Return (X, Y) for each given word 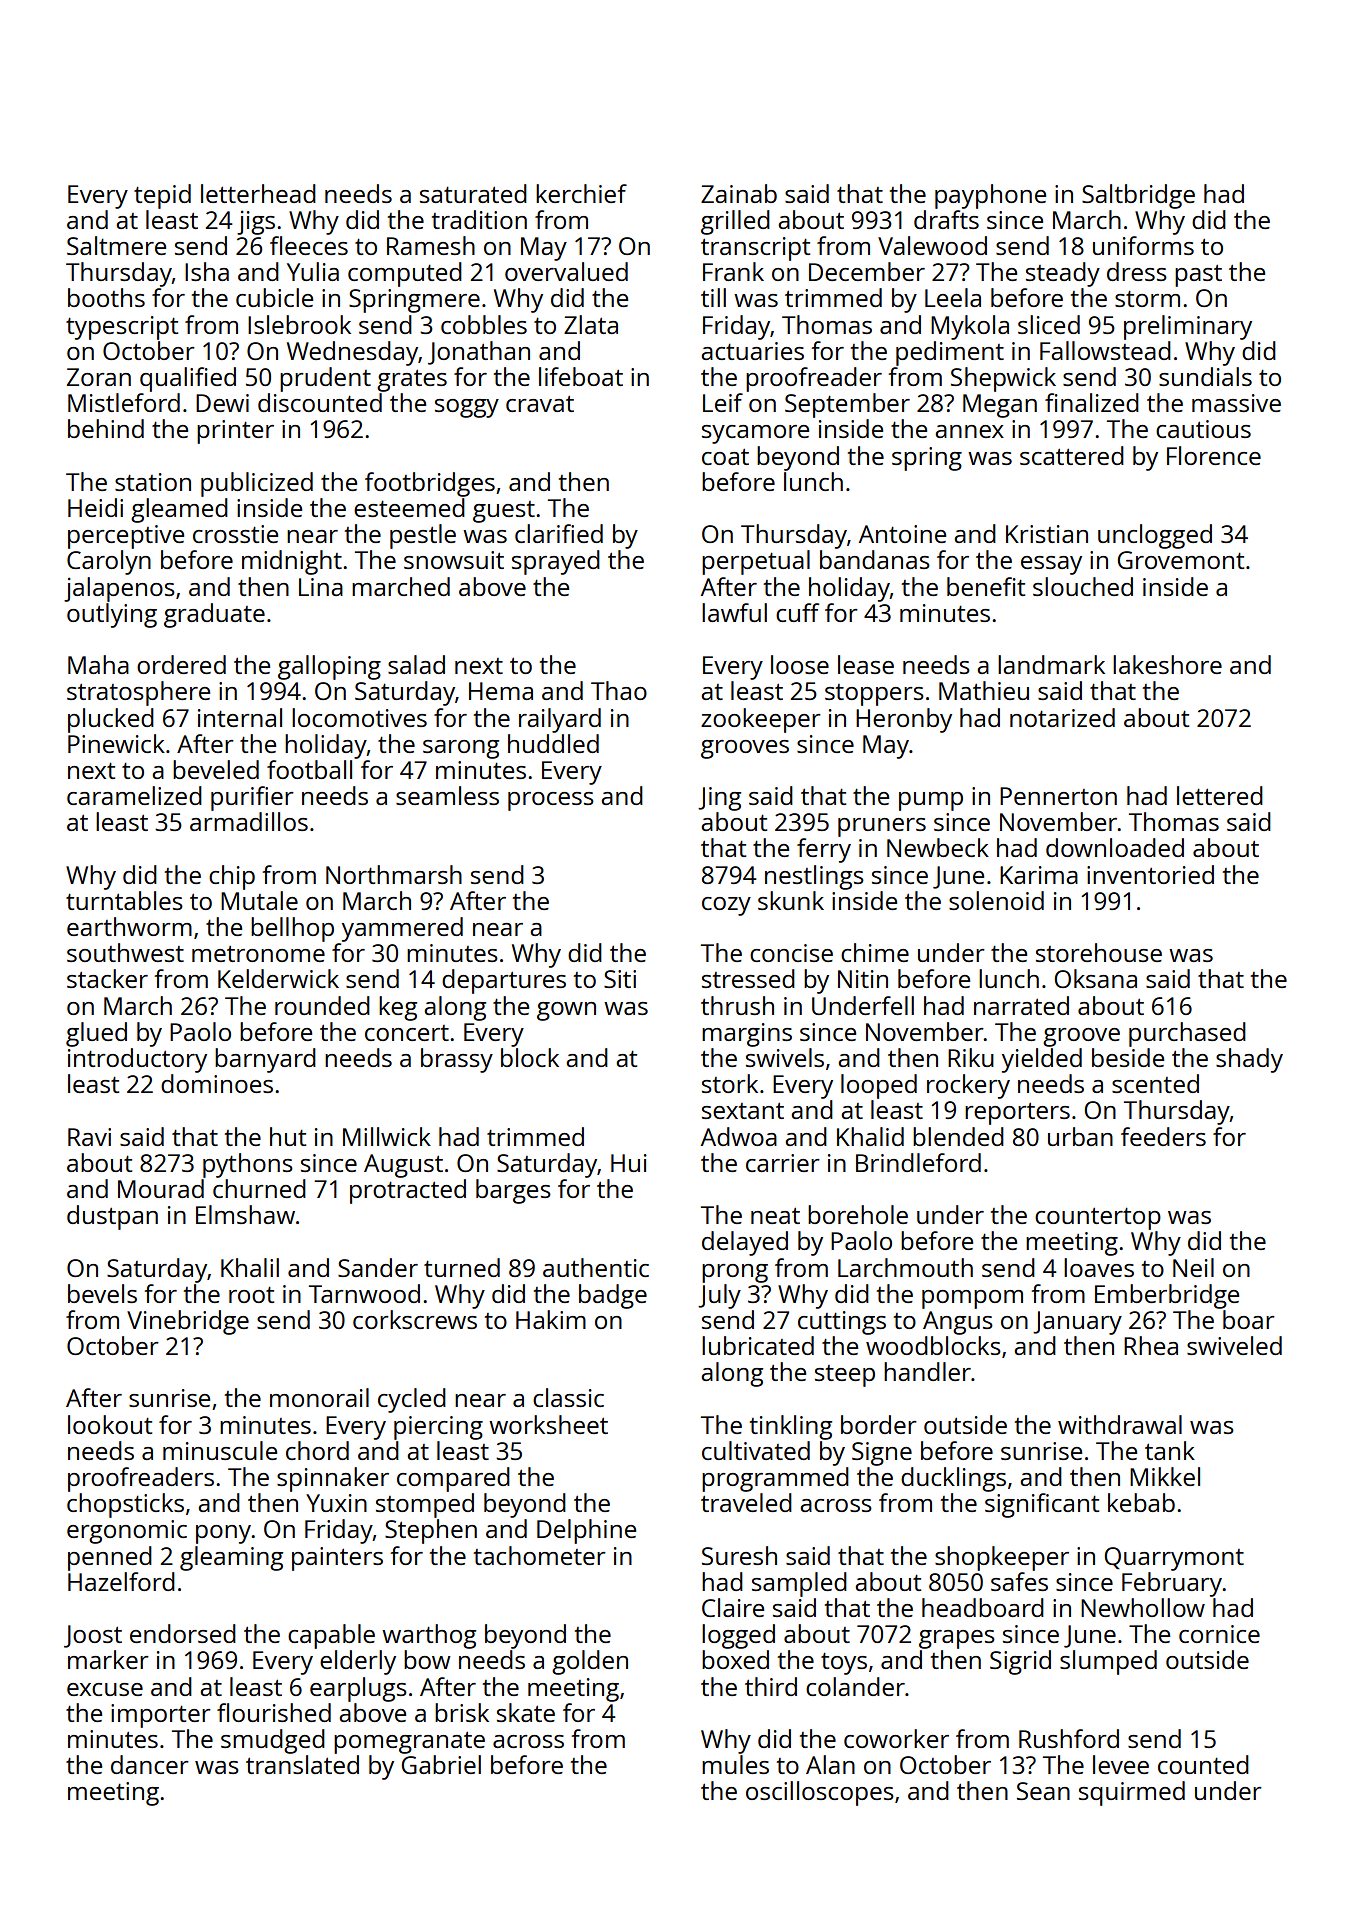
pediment (950, 353)
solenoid (996, 900)
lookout (110, 1424)
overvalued (566, 271)
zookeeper (761, 720)
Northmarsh (394, 874)
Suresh (739, 1555)
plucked (111, 720)
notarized (1062, 717)
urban (1080, 1136)
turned (462, 1267)
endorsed (183, 1633)
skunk (791, 900)
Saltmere (116, 245)
